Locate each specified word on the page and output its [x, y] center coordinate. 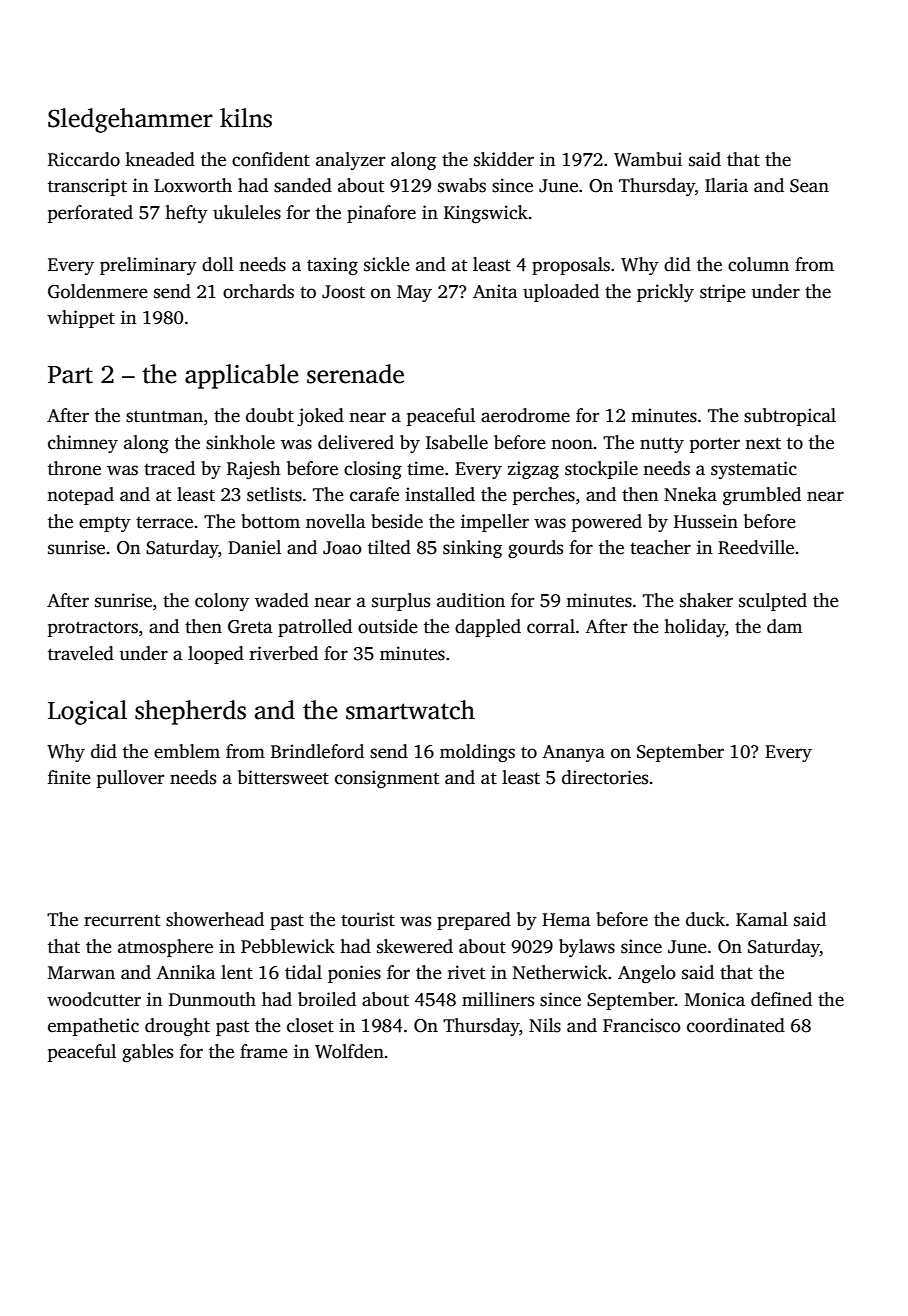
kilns [246, 118]
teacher [660, 547]
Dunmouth [212, 999]
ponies [354, 974]
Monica [715, 999]
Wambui [648, 159]
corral [551, 626]
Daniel [254, 547]
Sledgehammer [130, 120]
